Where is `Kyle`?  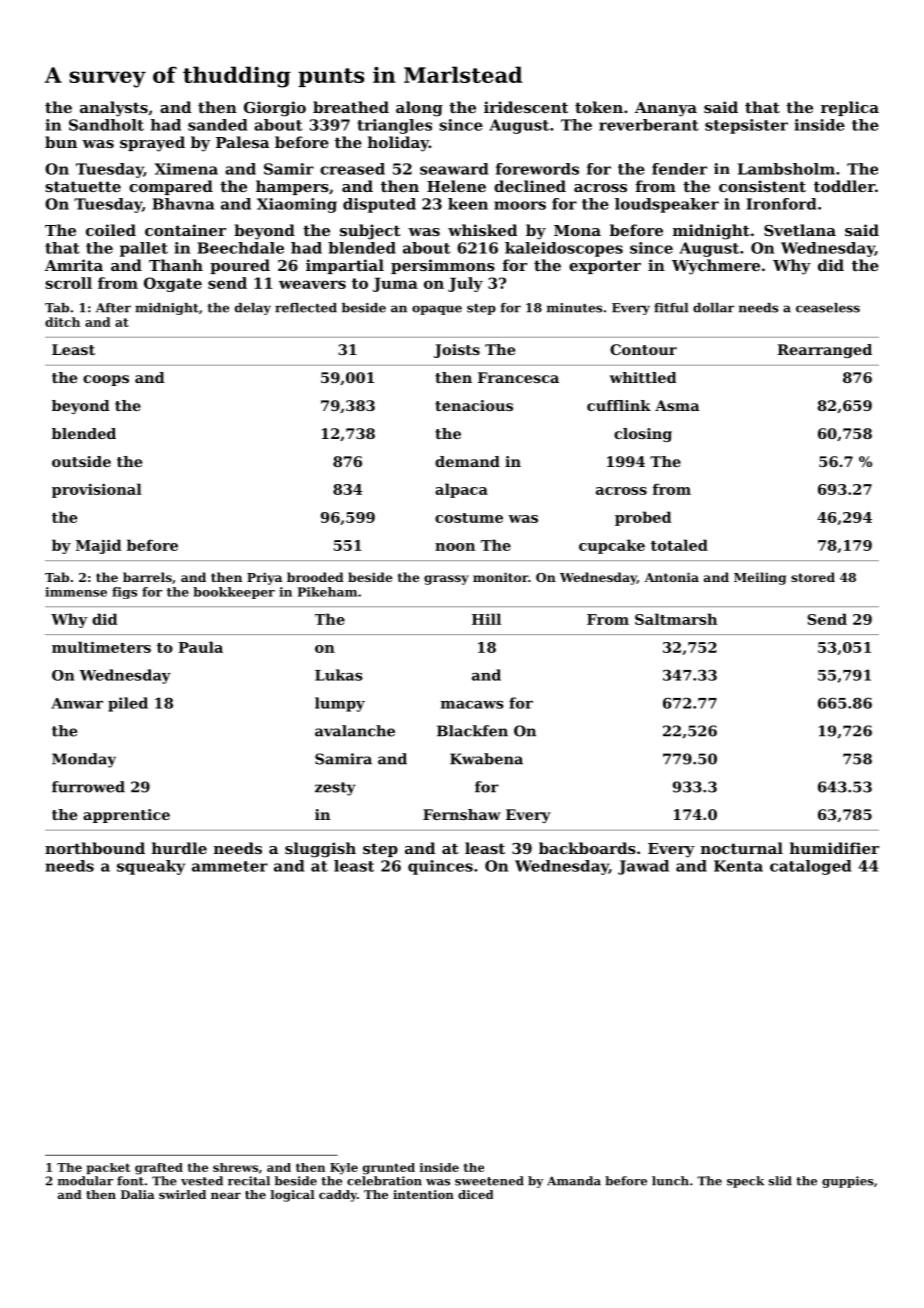 Kyle is located at coordinates (344, 1169).
